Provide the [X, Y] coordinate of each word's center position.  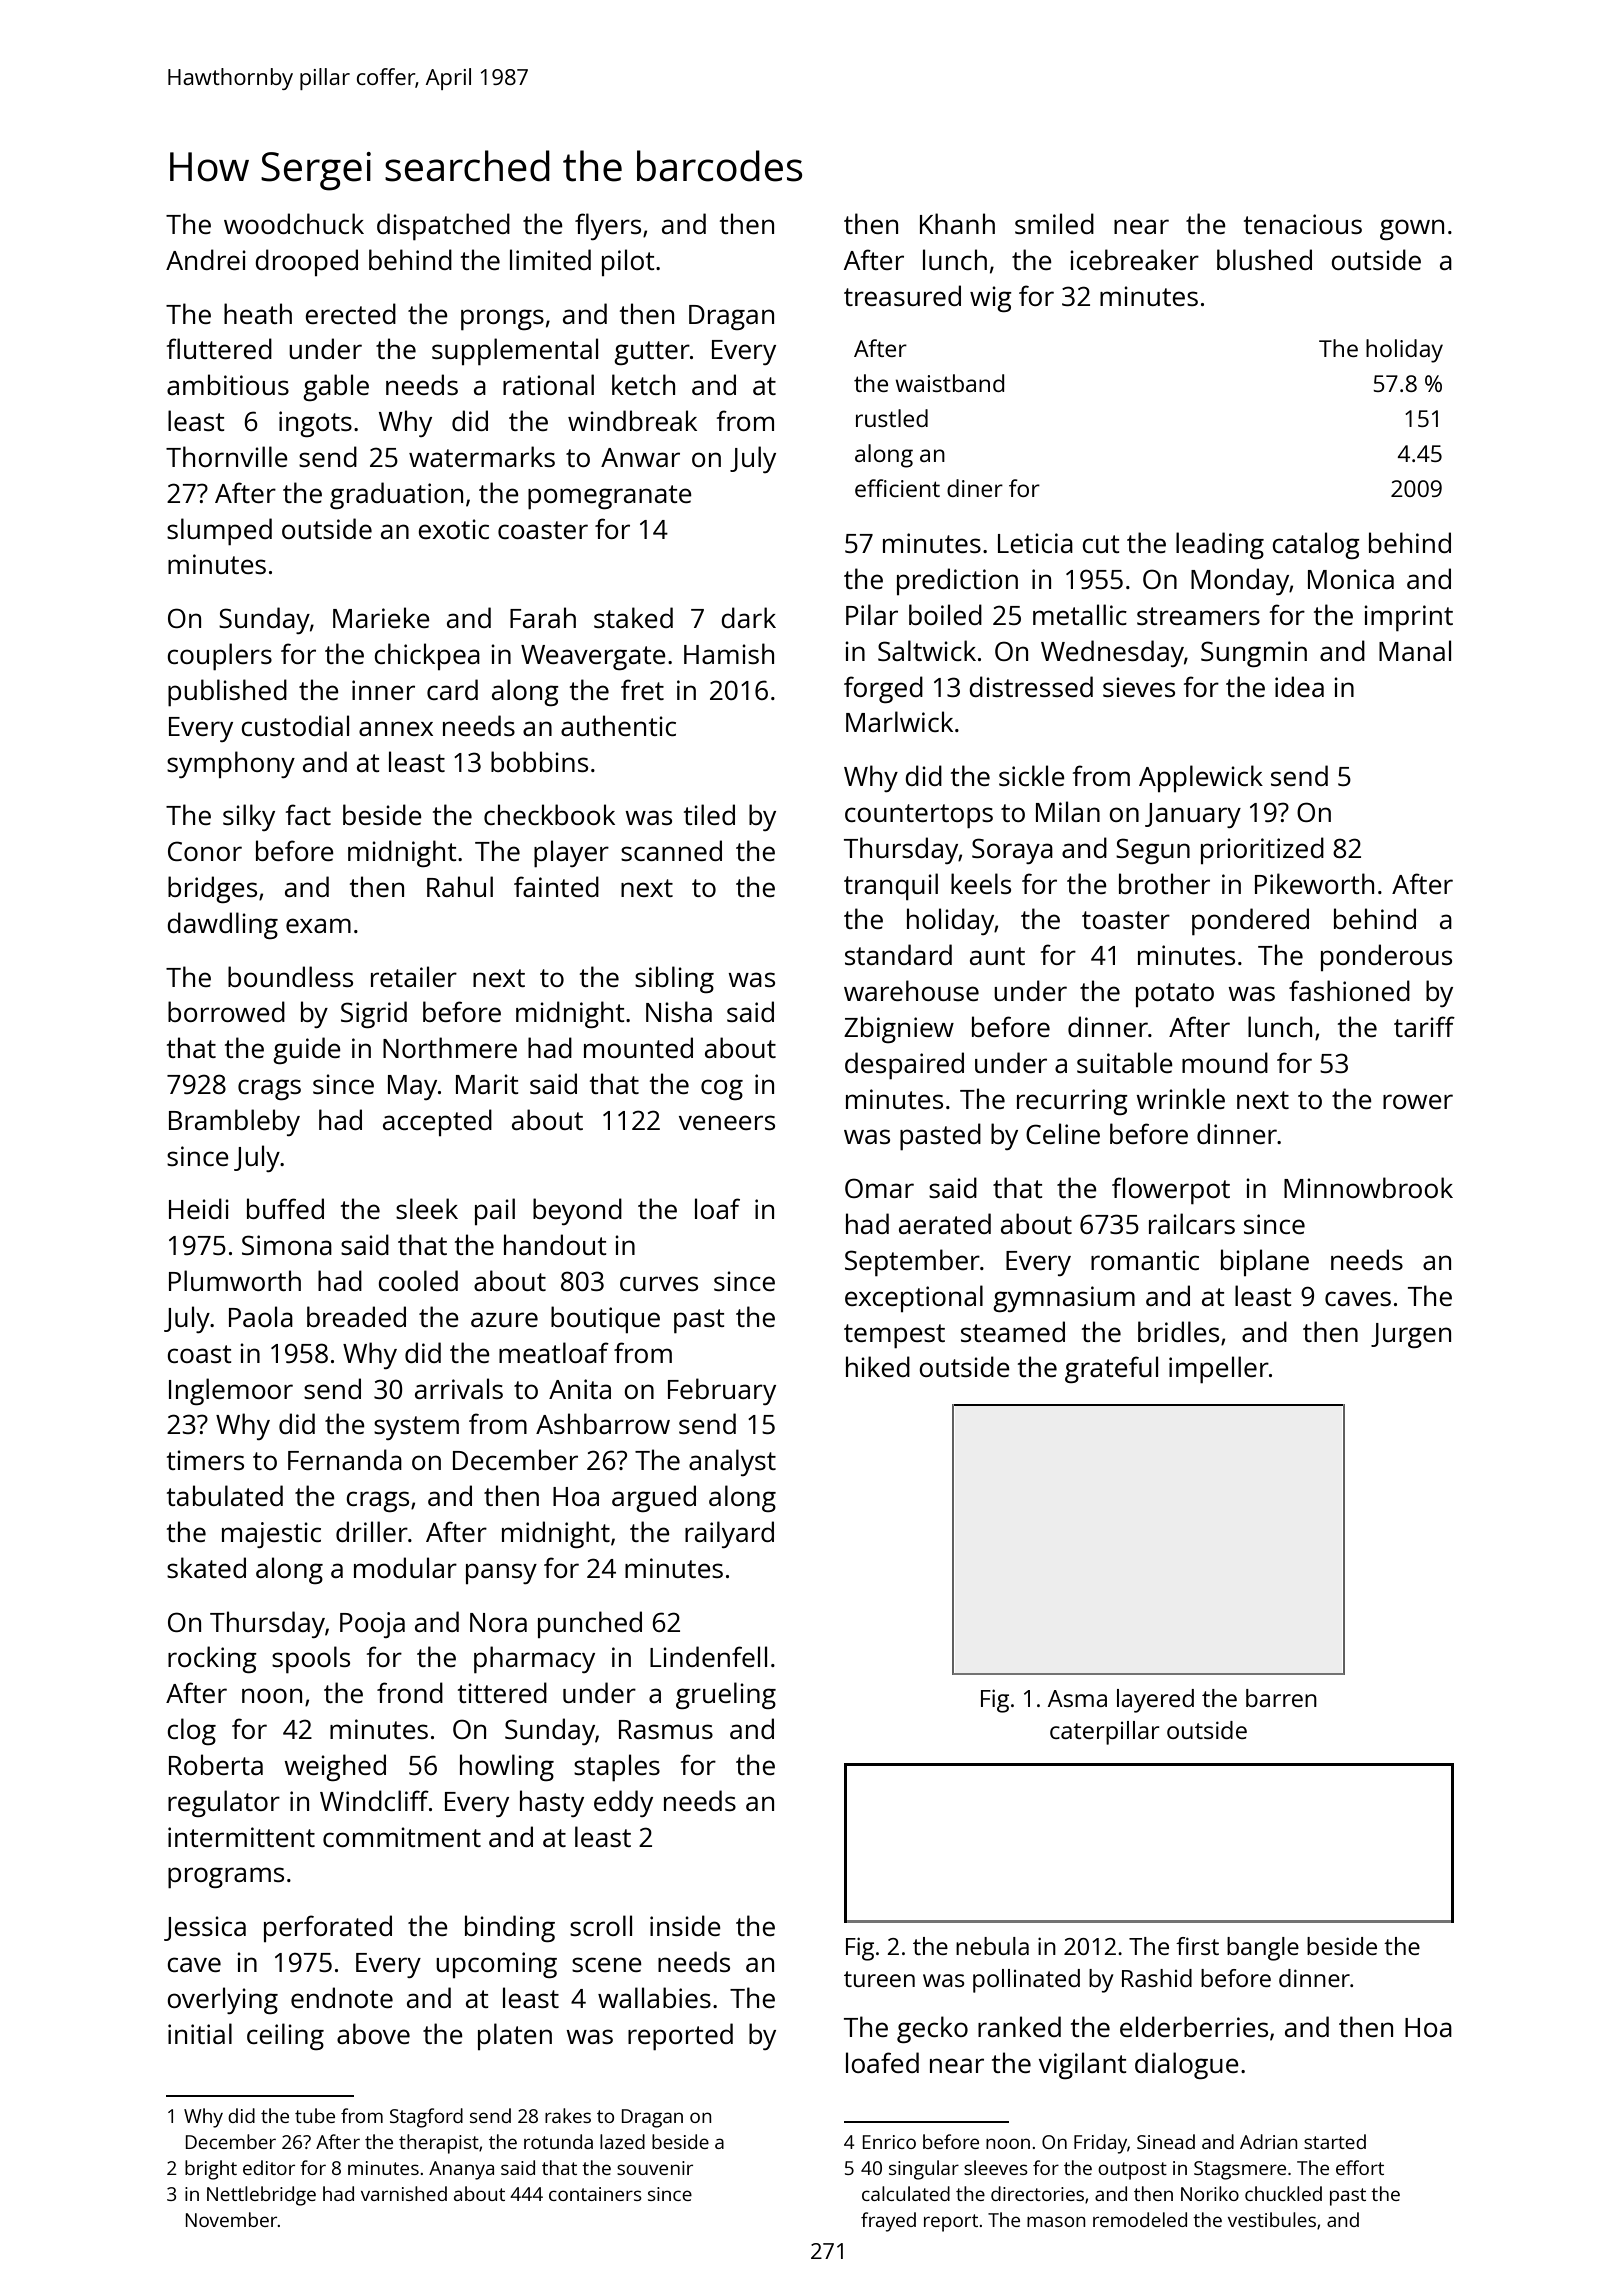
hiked [878, 1366]
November [232, 2219]
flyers [608, 226]
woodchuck [294, 223]
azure [504, 1319]
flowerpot [1171, 1190]
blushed [1264, 259]
